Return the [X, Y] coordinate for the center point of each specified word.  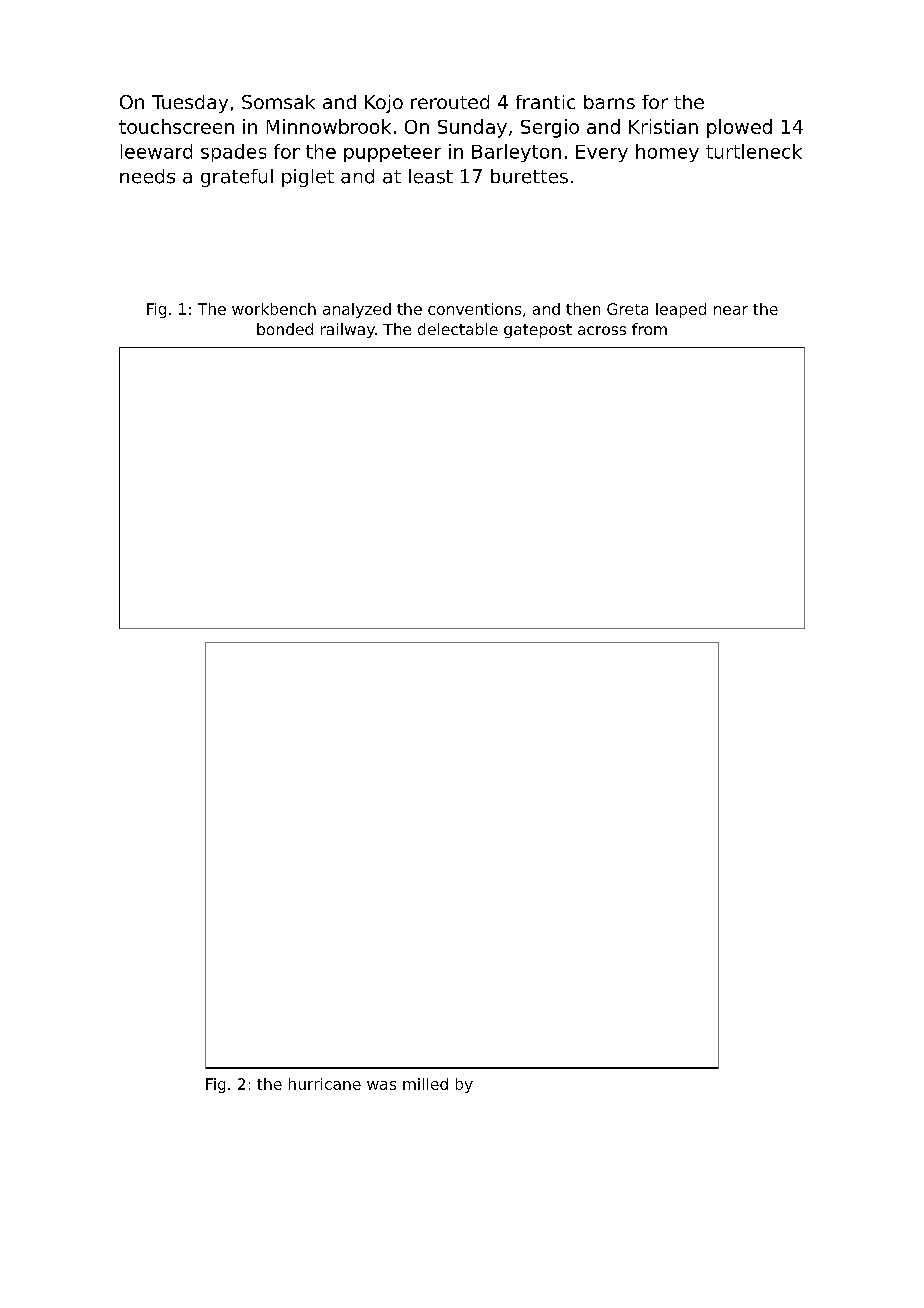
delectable [458, 329]
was [381, 1085]
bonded [285, 329]
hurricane [325, 1084]
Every [602, 153]
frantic [545, 102]
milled [425, 1084]
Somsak [278, 102]
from [649, 329]
